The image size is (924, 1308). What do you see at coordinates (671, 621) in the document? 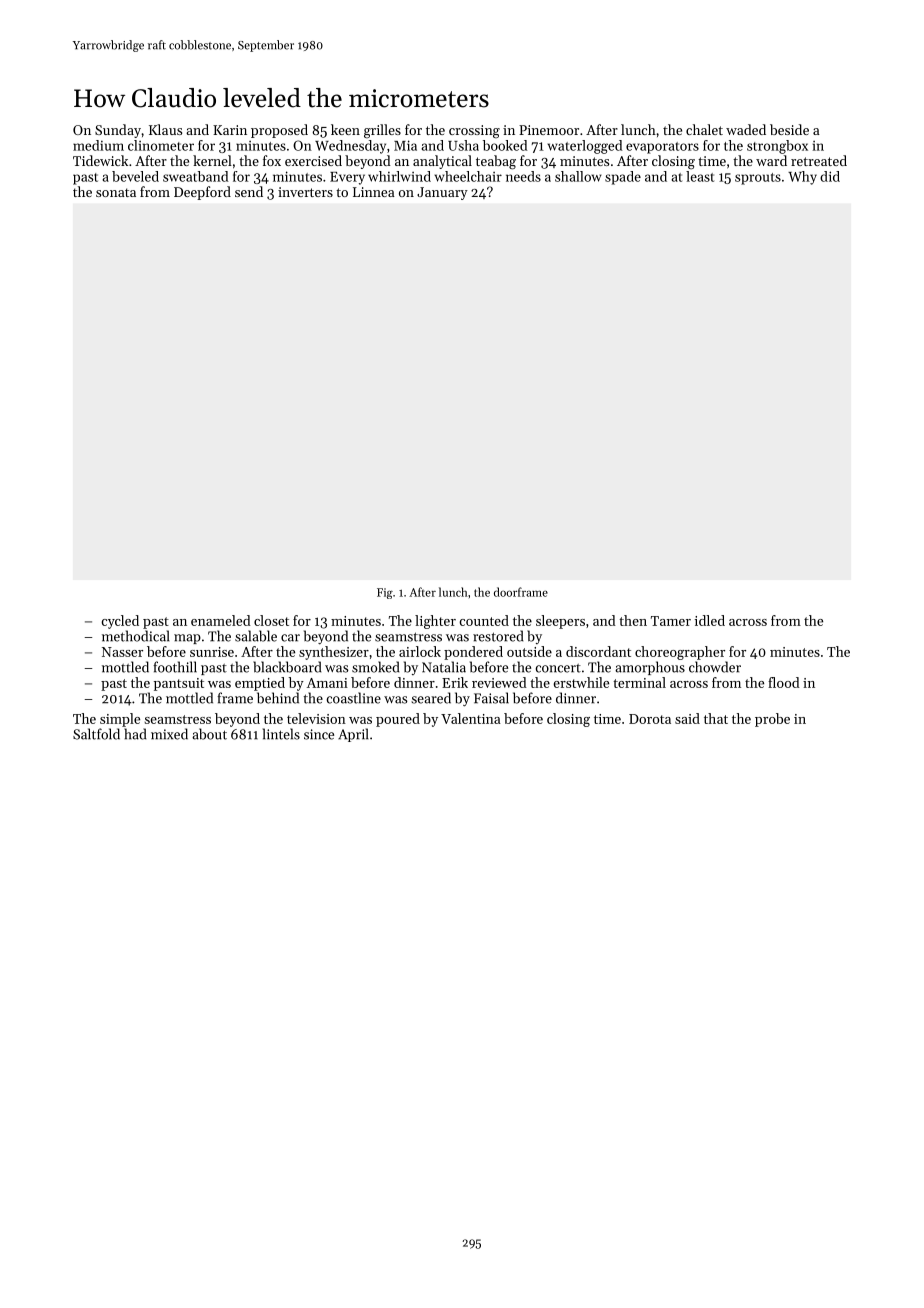
I see `Tamer` at bounding box center [671, 621].
